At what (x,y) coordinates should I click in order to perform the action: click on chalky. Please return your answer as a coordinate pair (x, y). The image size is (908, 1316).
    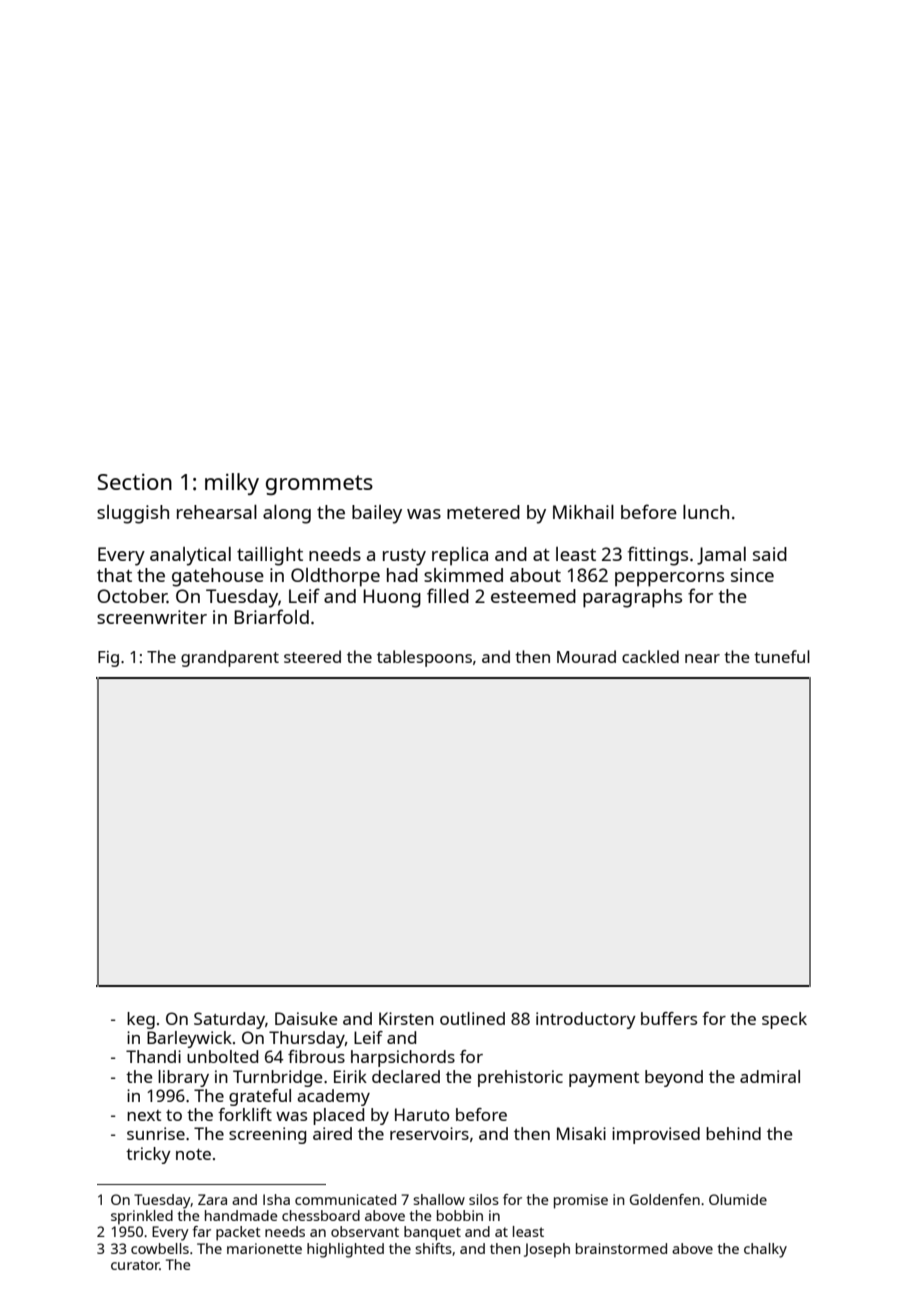
    Looking at the image, I should click on (765, 1250).
